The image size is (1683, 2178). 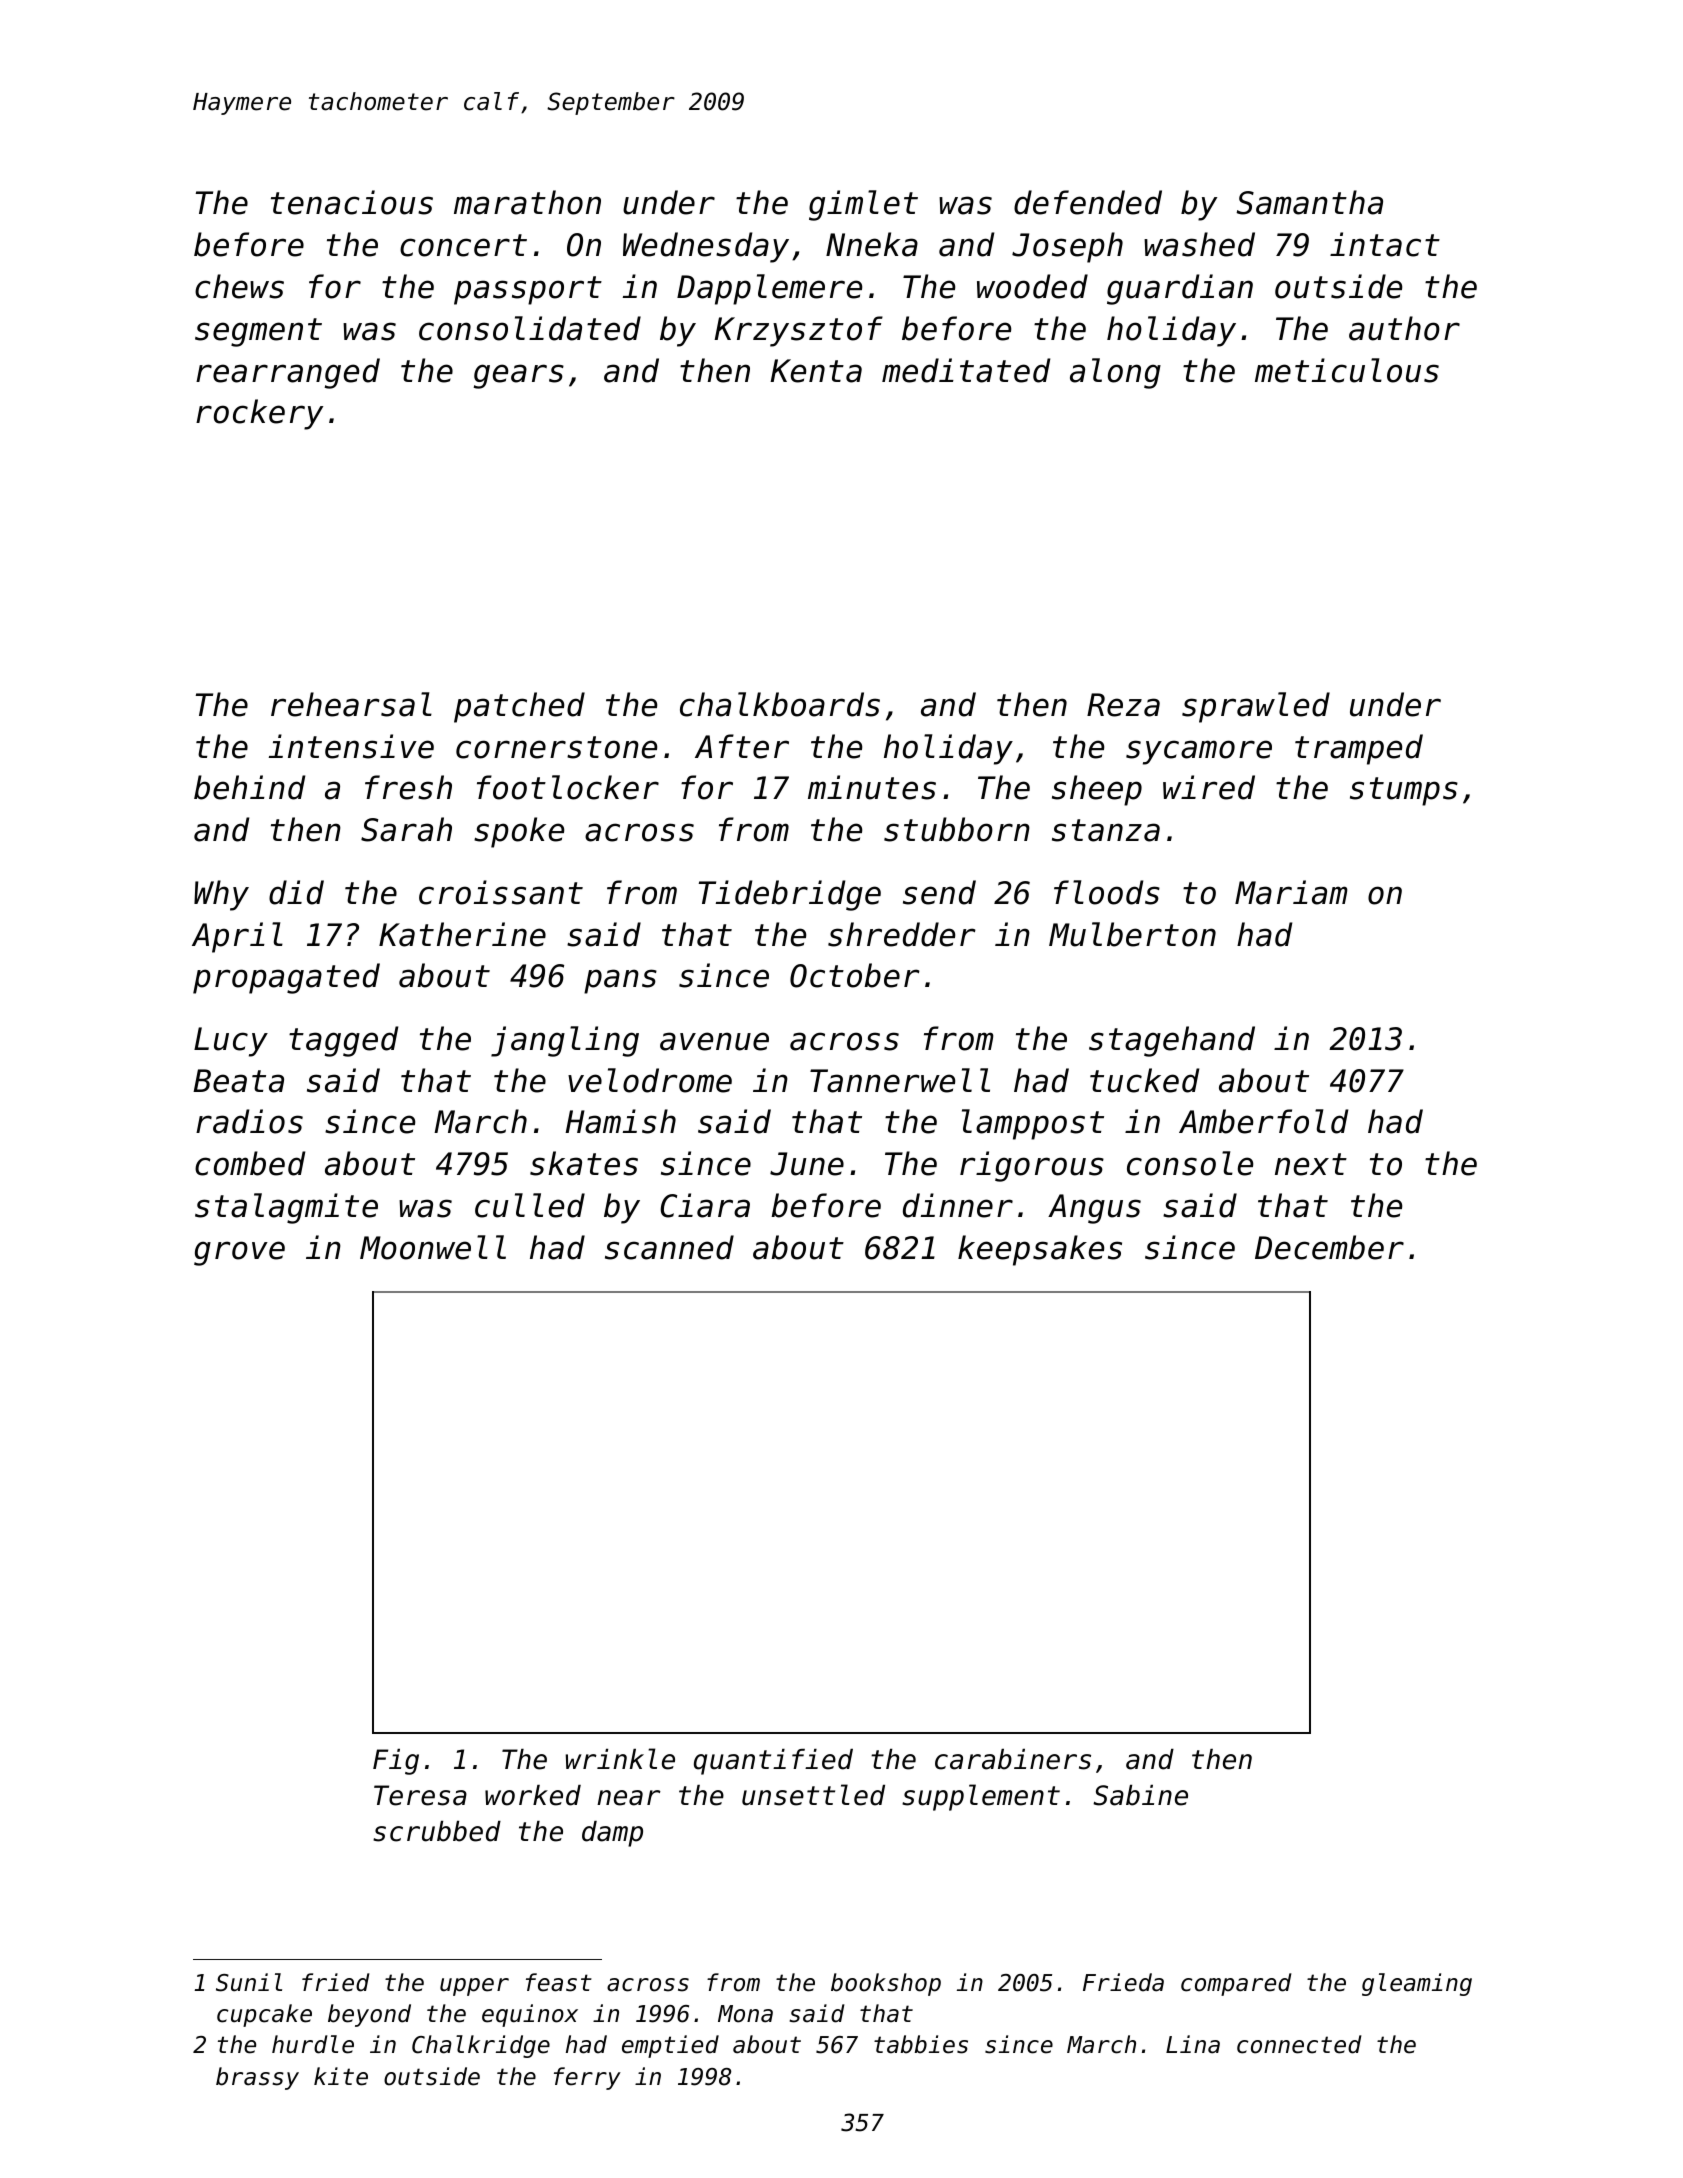 What do you see at coordinates (981, 1797) in the document?
I see `supplement` at bounding box center [981, 1797].
